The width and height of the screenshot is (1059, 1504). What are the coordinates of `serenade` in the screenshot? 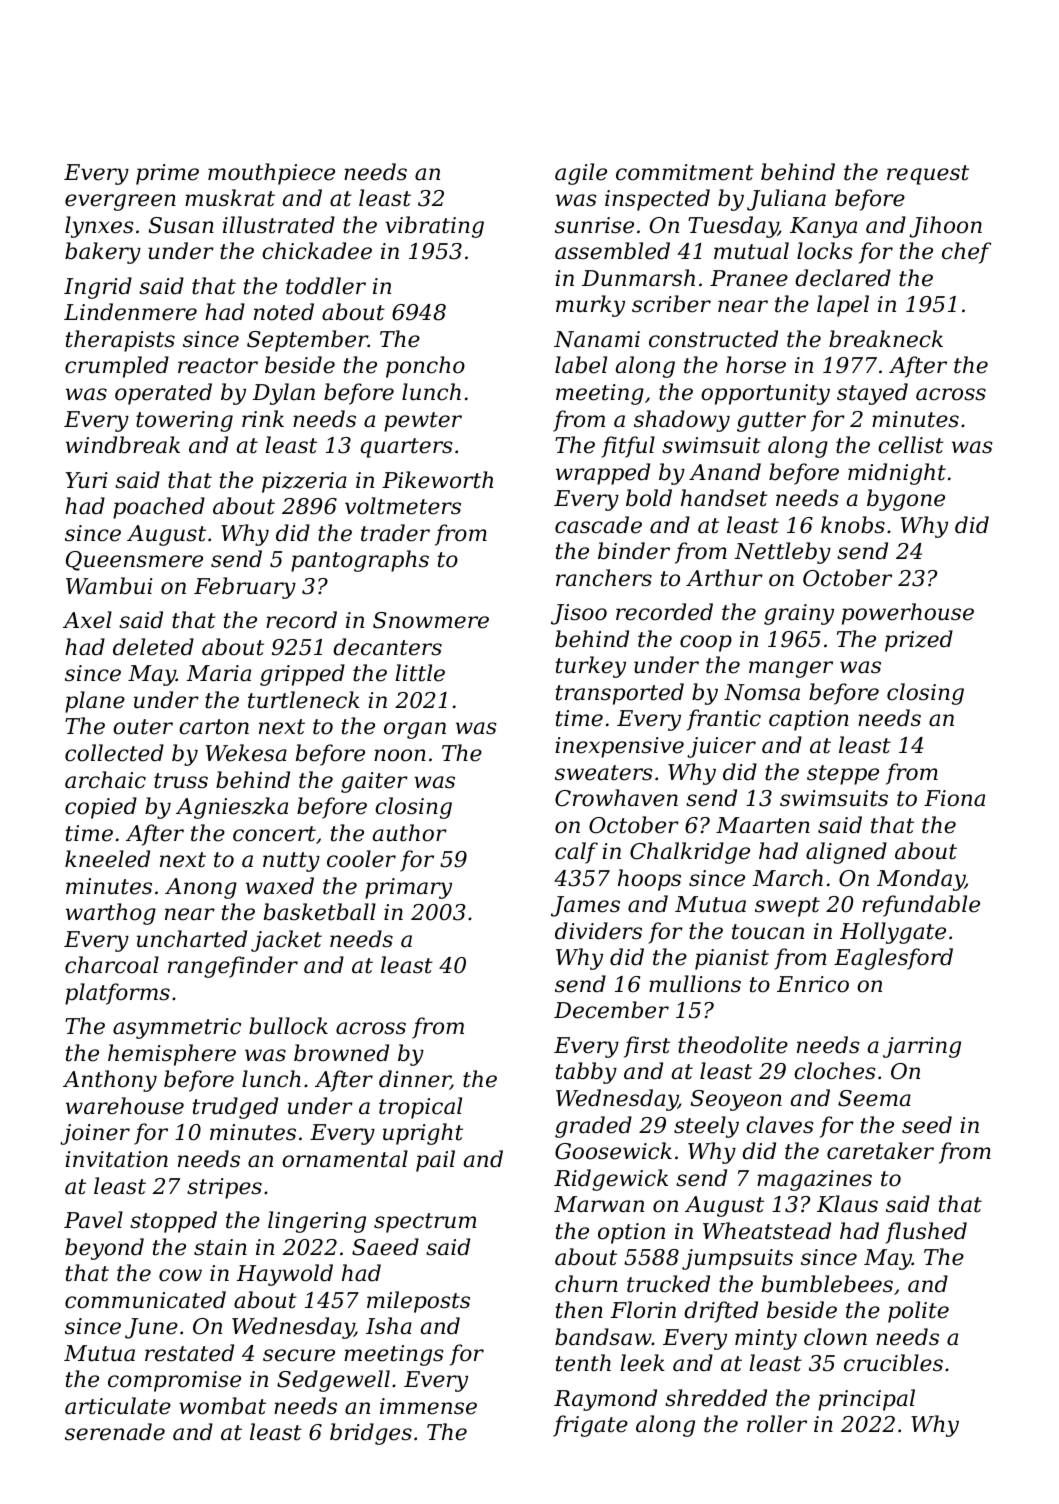 It's located at (115, 1432).
